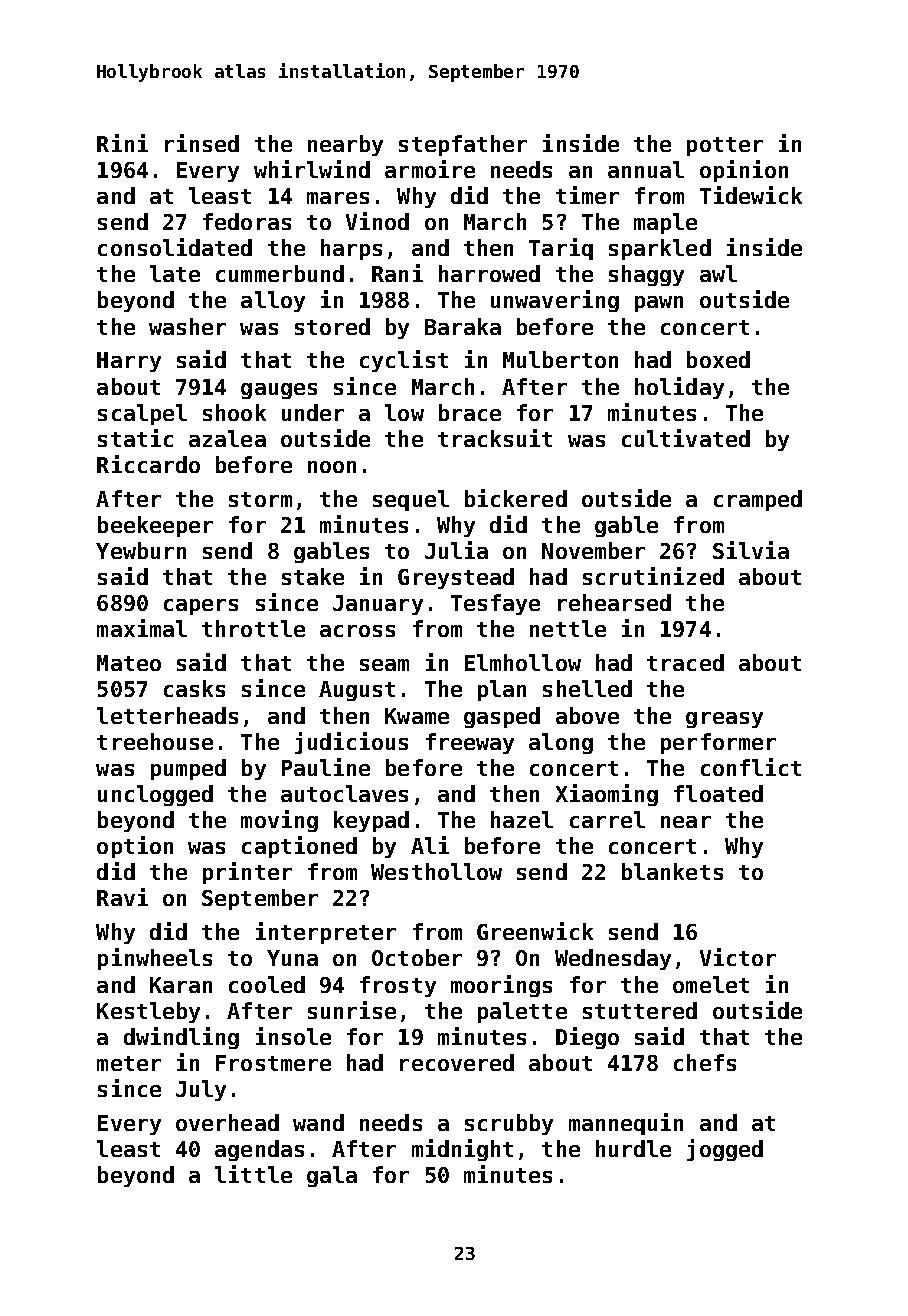 The image size is (908, 1316). I want to click on potter, so click(725, 146).
